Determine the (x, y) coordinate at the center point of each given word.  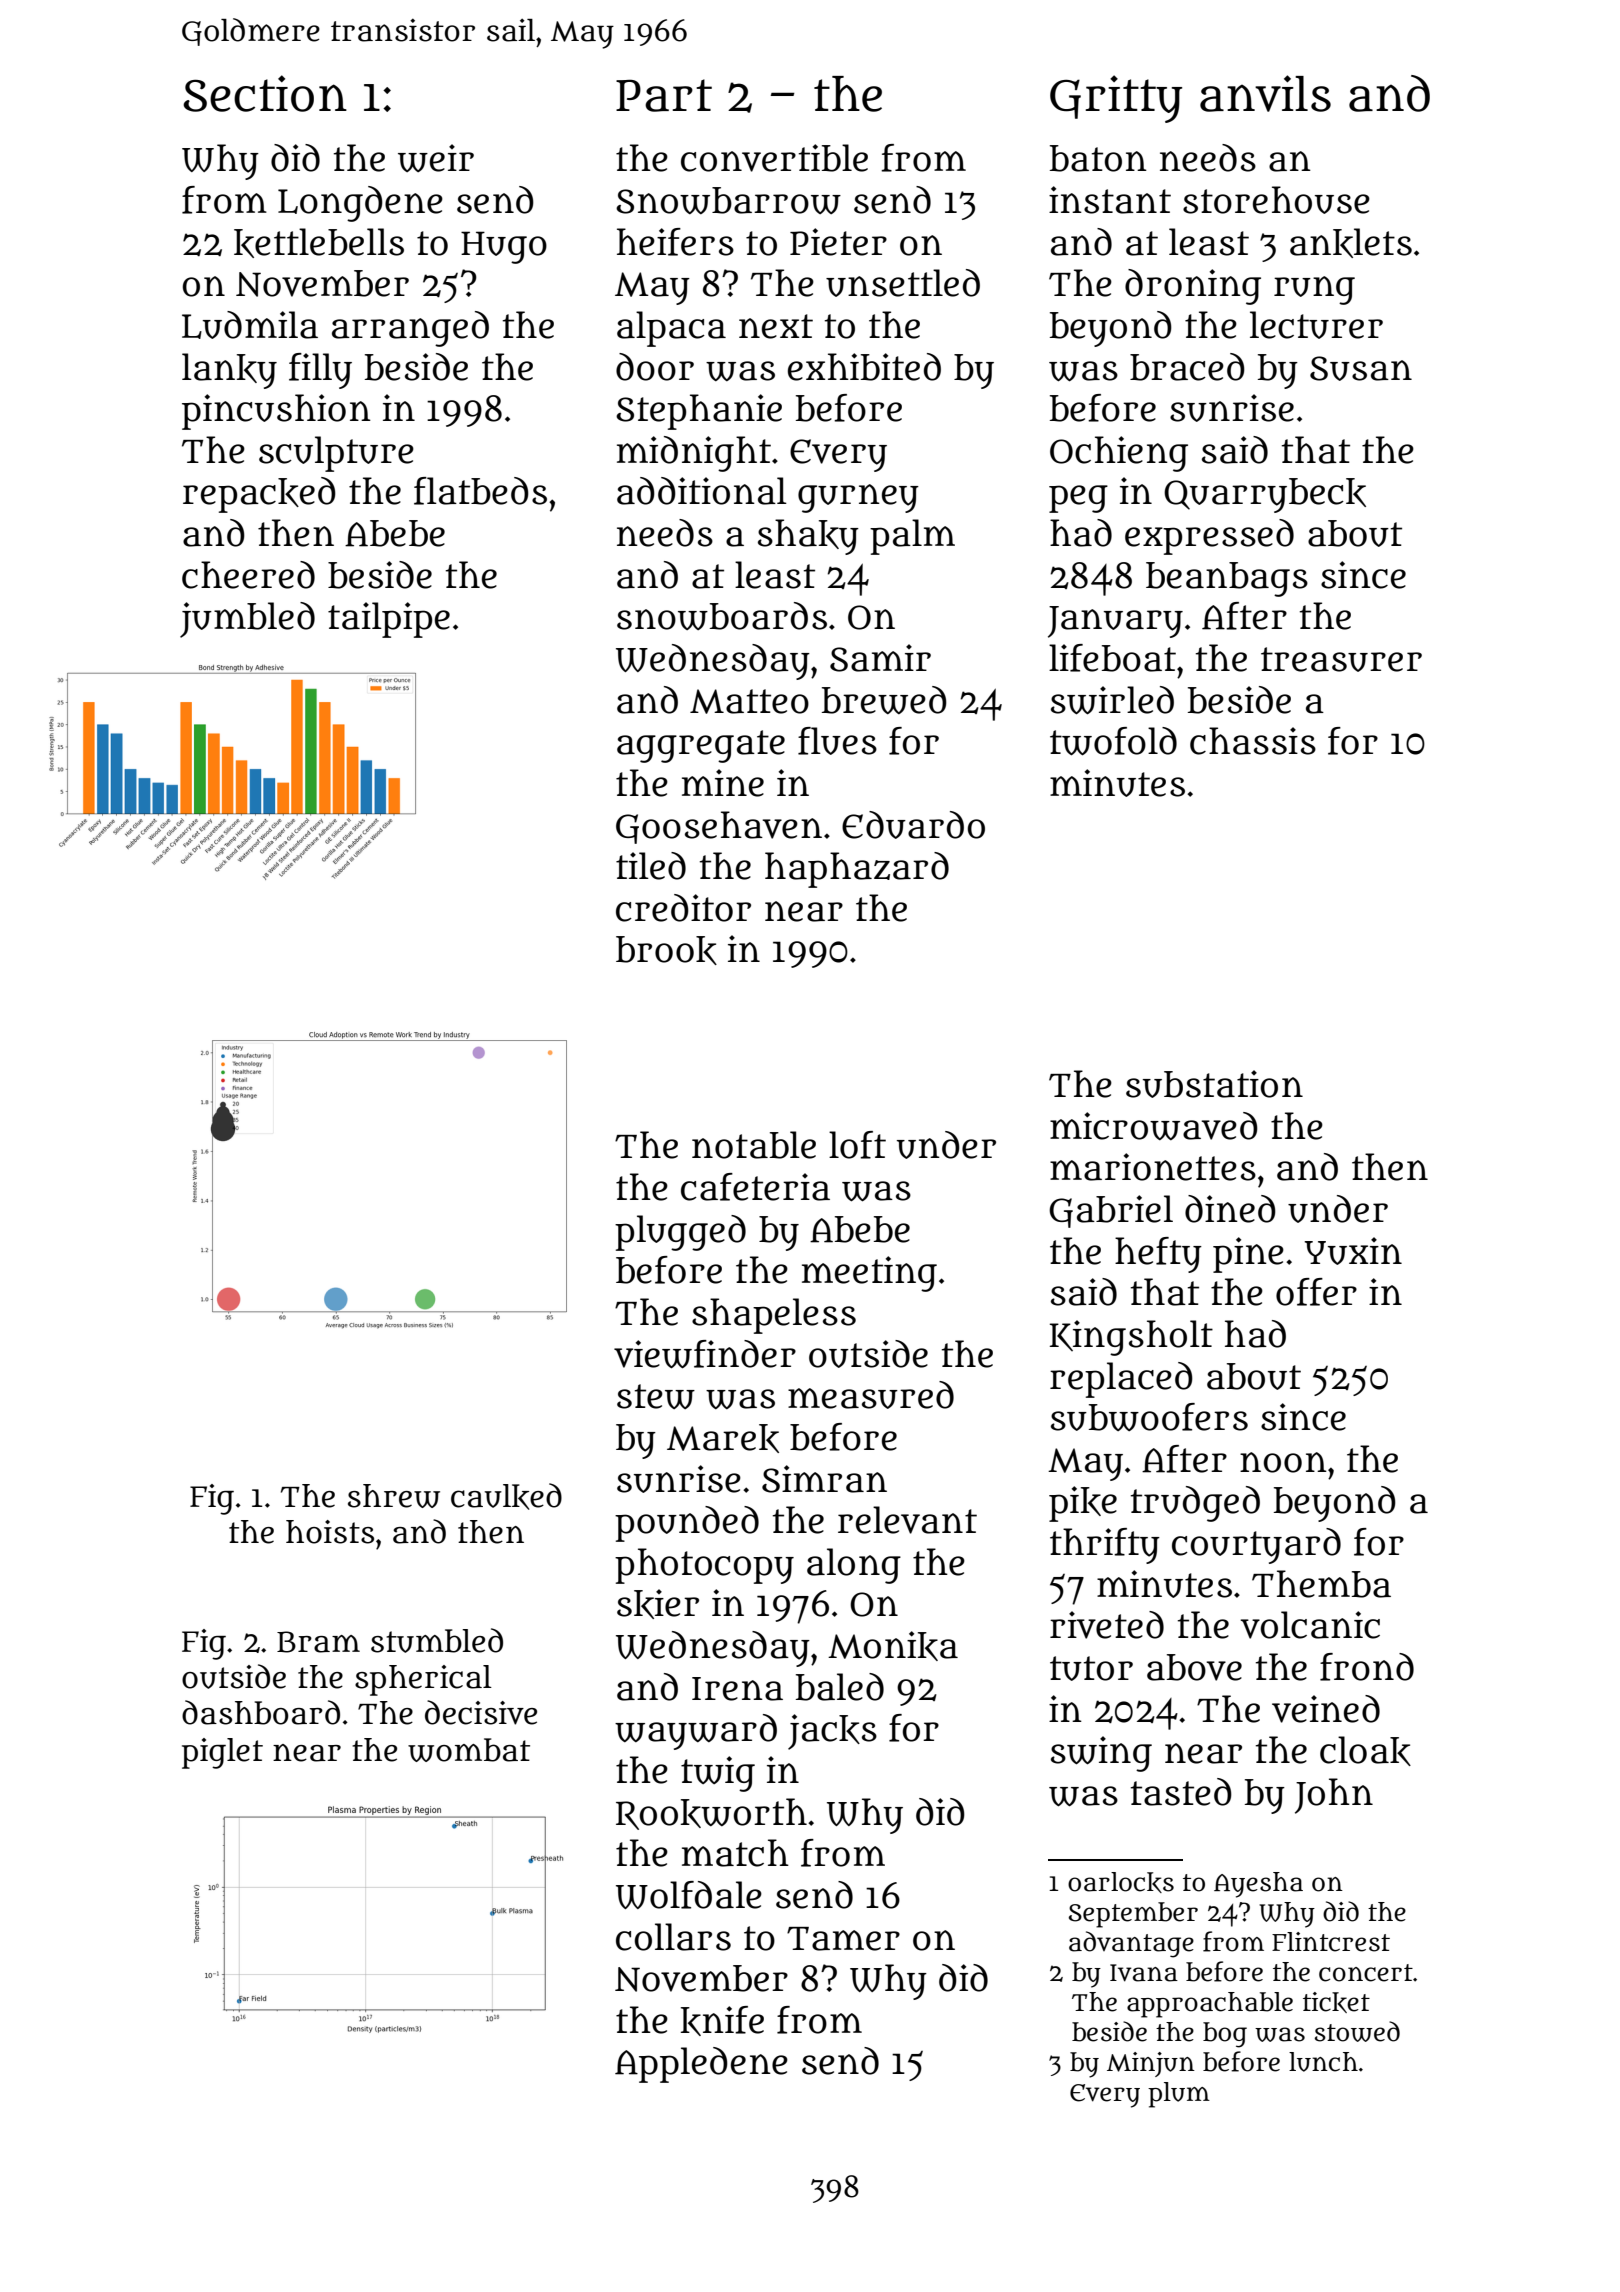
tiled (651, 866)
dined (1230, 1209)
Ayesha (1258, 1885)
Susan (1361, 368)
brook (666, 950)
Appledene (701, 2065)
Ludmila (250, 325)
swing (1101, 1754)
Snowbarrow (728, 200)
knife (722, 2021)
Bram (318, 1642)
